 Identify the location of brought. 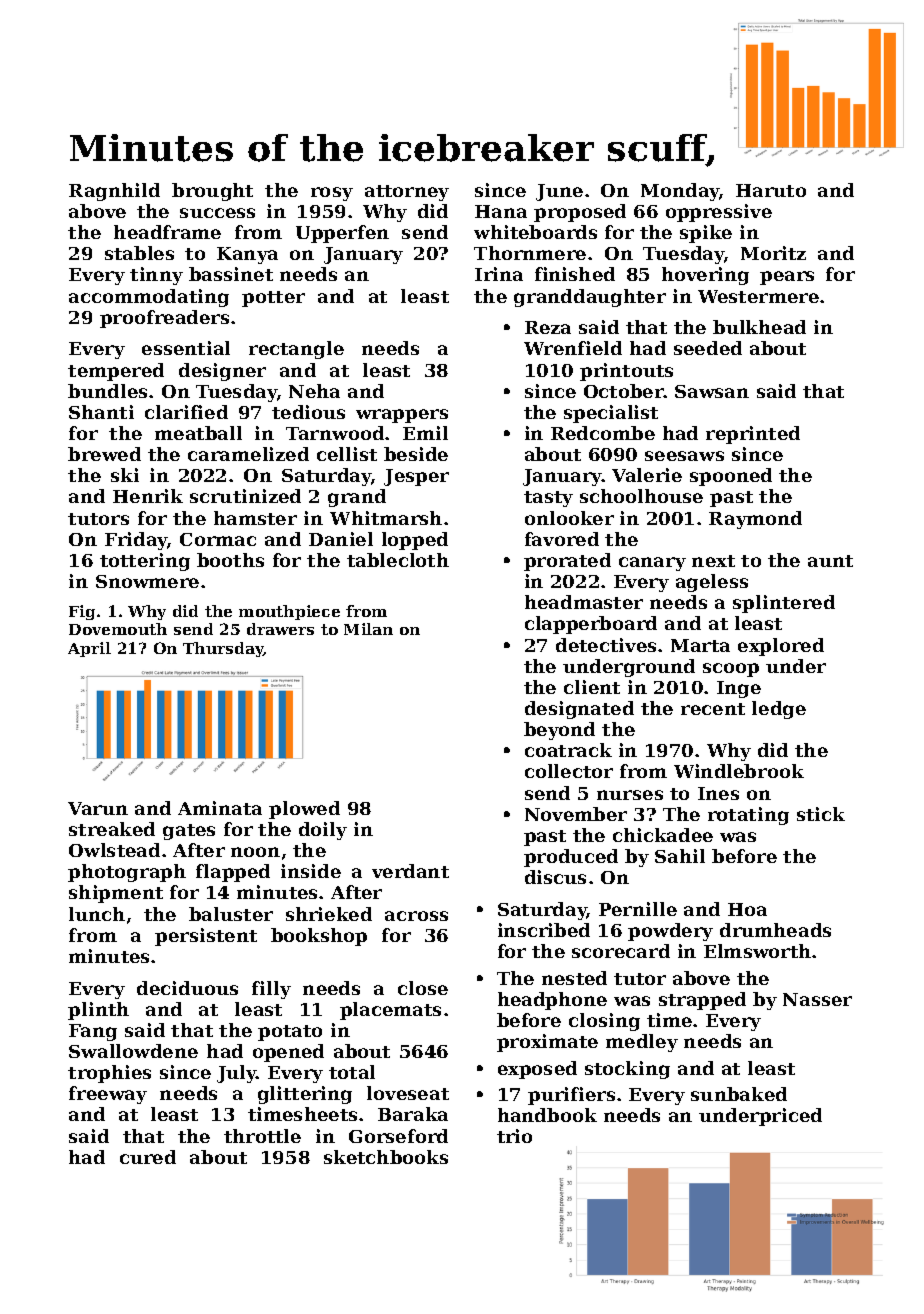
(212, 192).
